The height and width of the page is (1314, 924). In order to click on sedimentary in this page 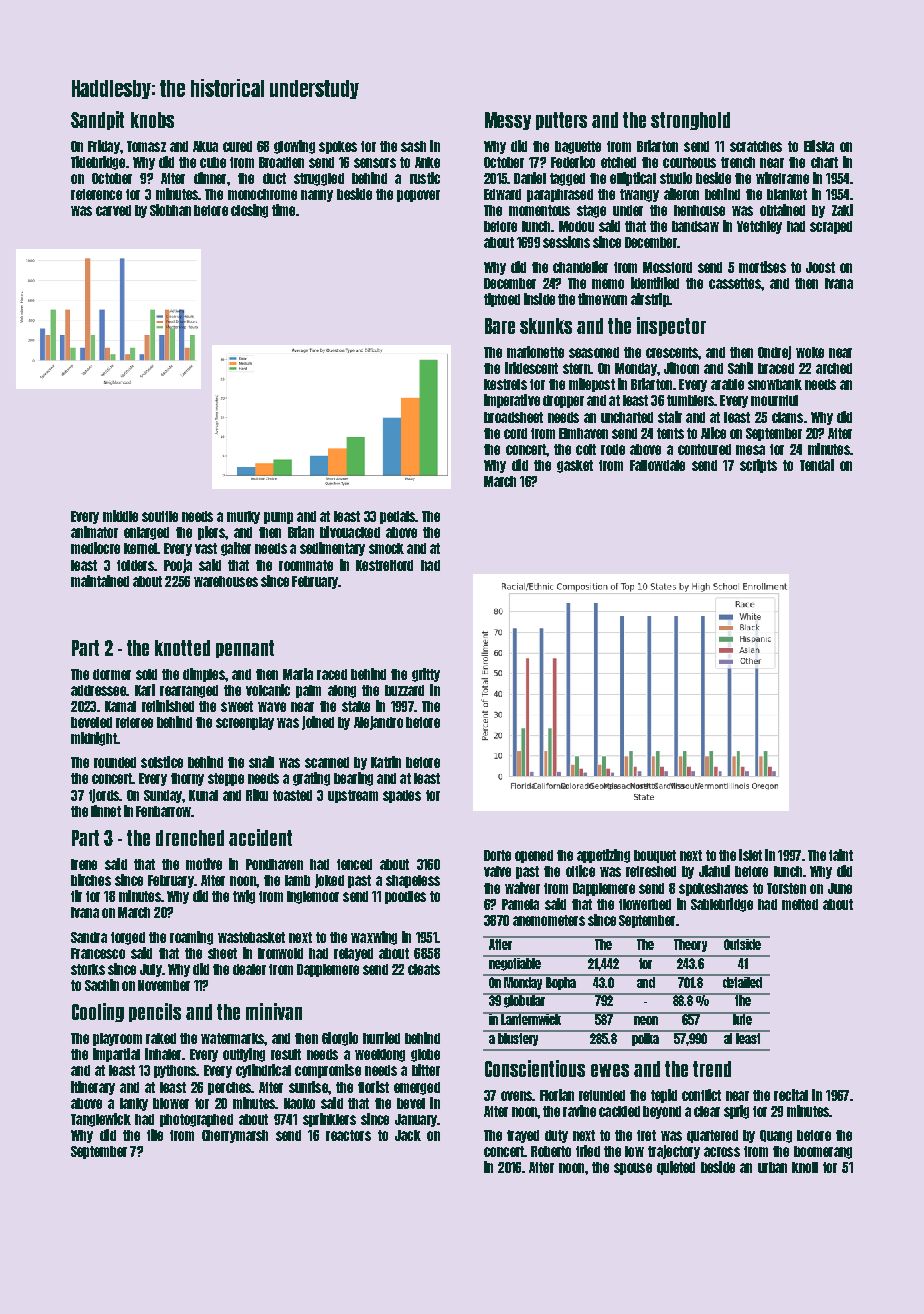, I will do `click(332, 549)`.
